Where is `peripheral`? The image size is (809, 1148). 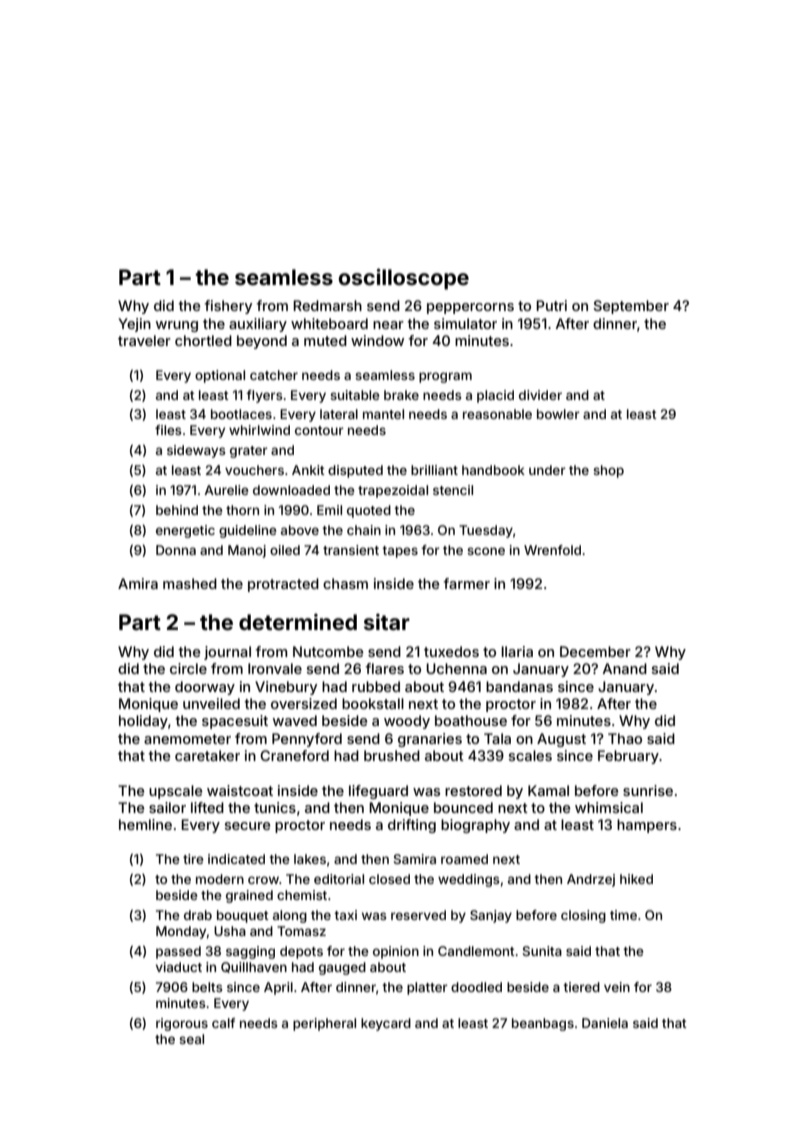 peripheral is located at coordinates (324, 1024).
